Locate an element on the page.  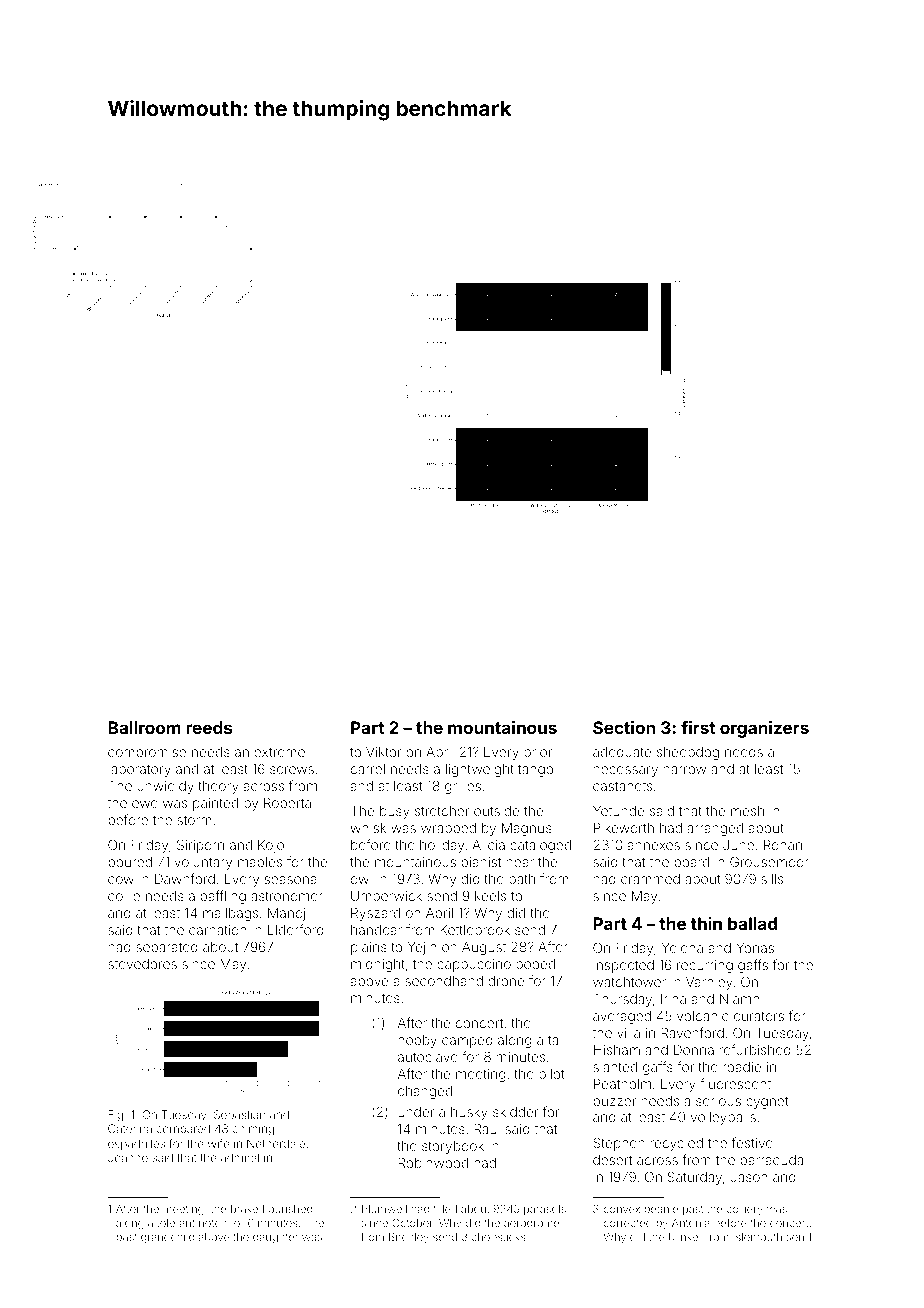
stretcher is located at coordinates (442, 811).
